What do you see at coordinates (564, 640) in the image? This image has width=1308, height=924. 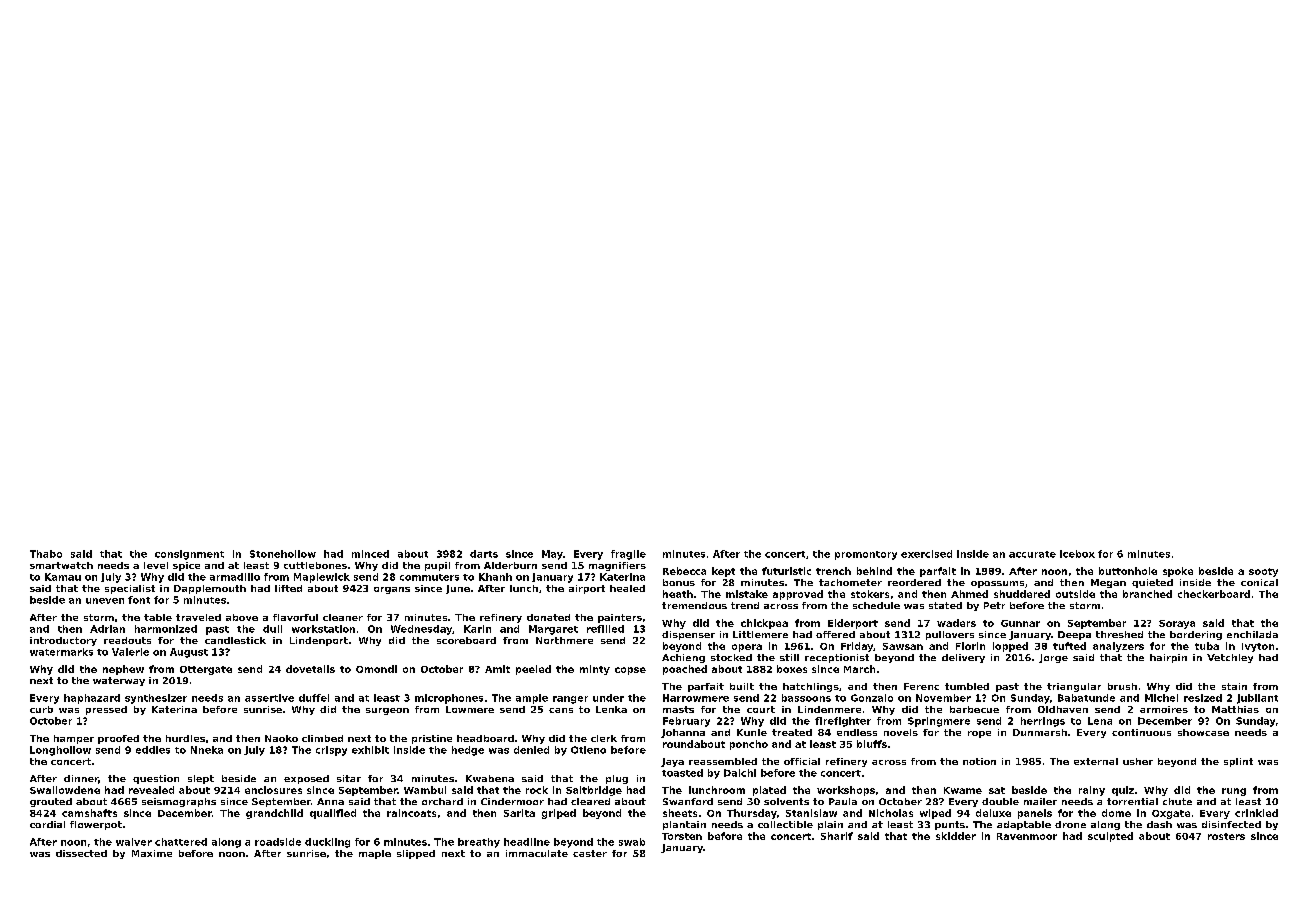 I see `Northmere` at bounding box center [564, 640].
